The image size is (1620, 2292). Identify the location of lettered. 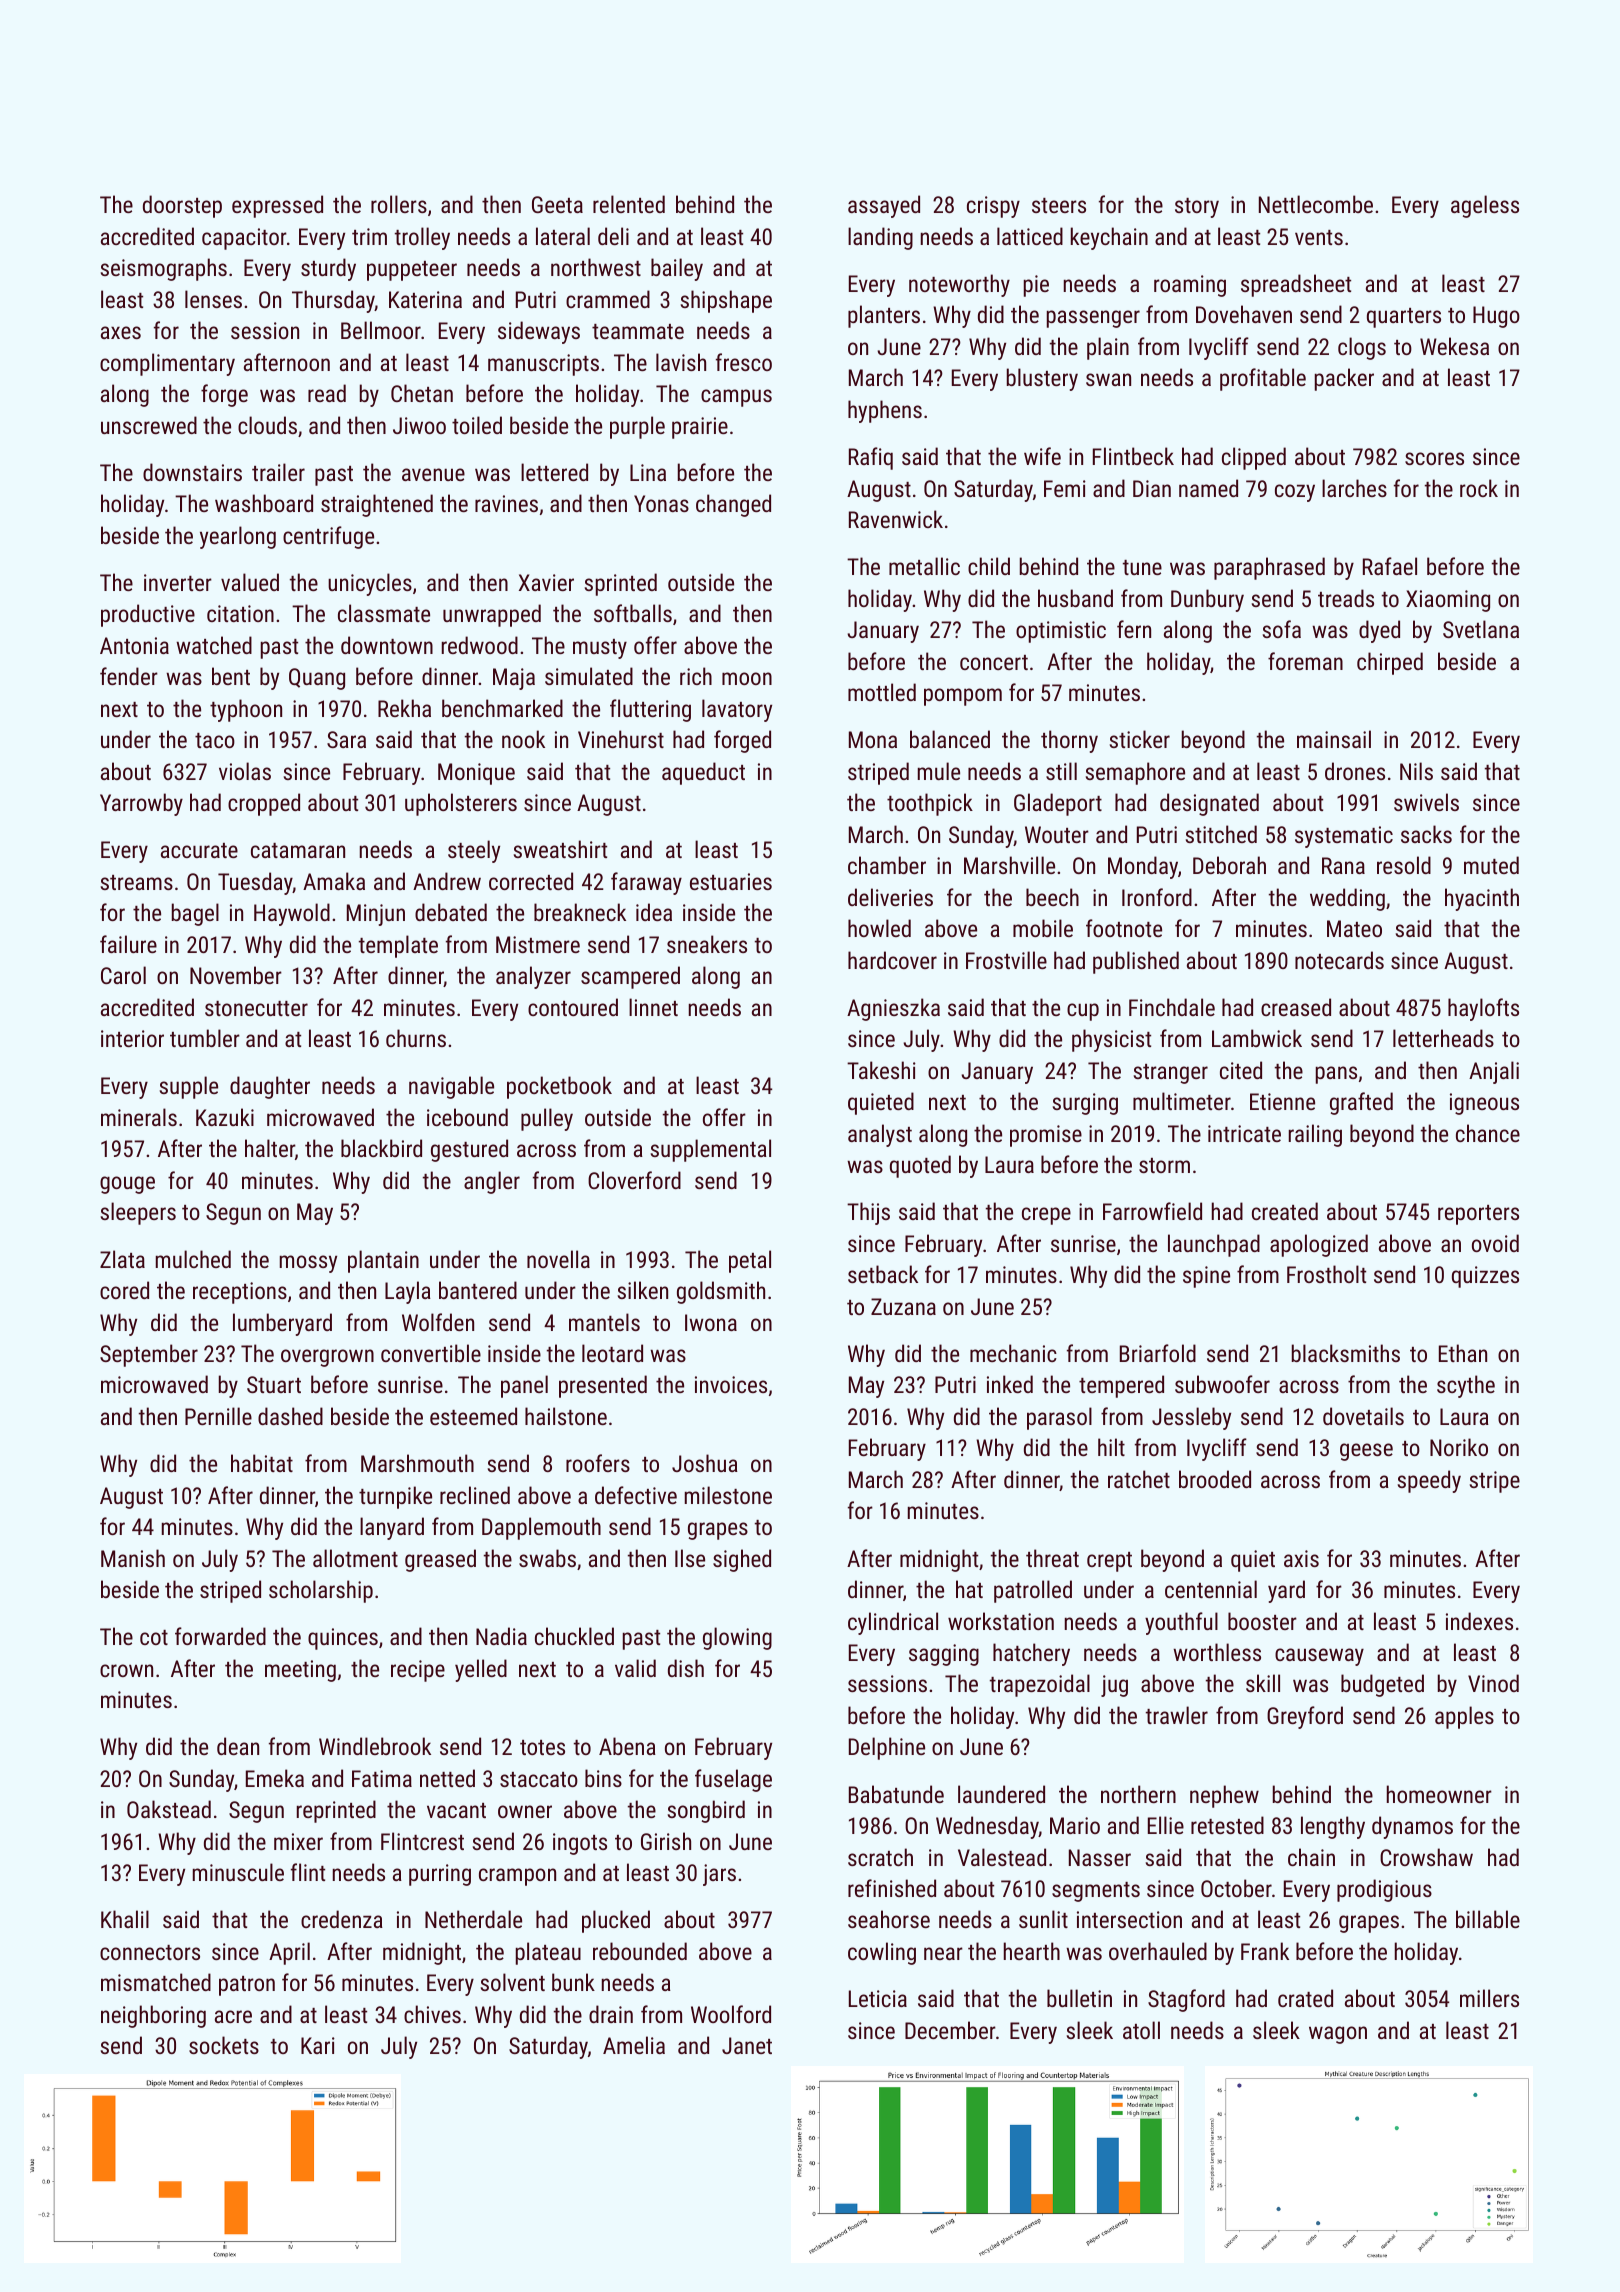
(554, 472).
